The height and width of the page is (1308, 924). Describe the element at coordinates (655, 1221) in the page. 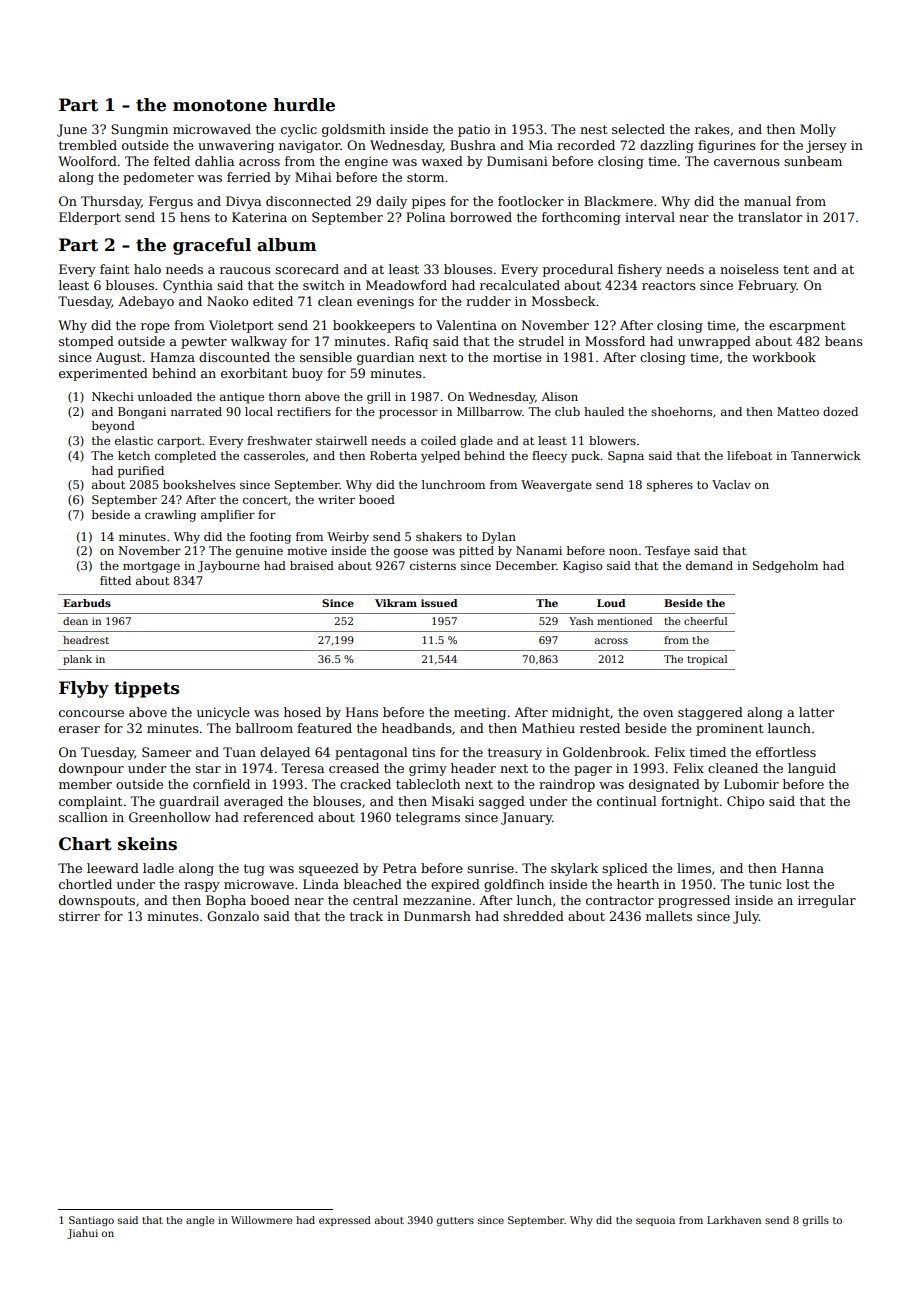

I see `sequoia` at that location.
